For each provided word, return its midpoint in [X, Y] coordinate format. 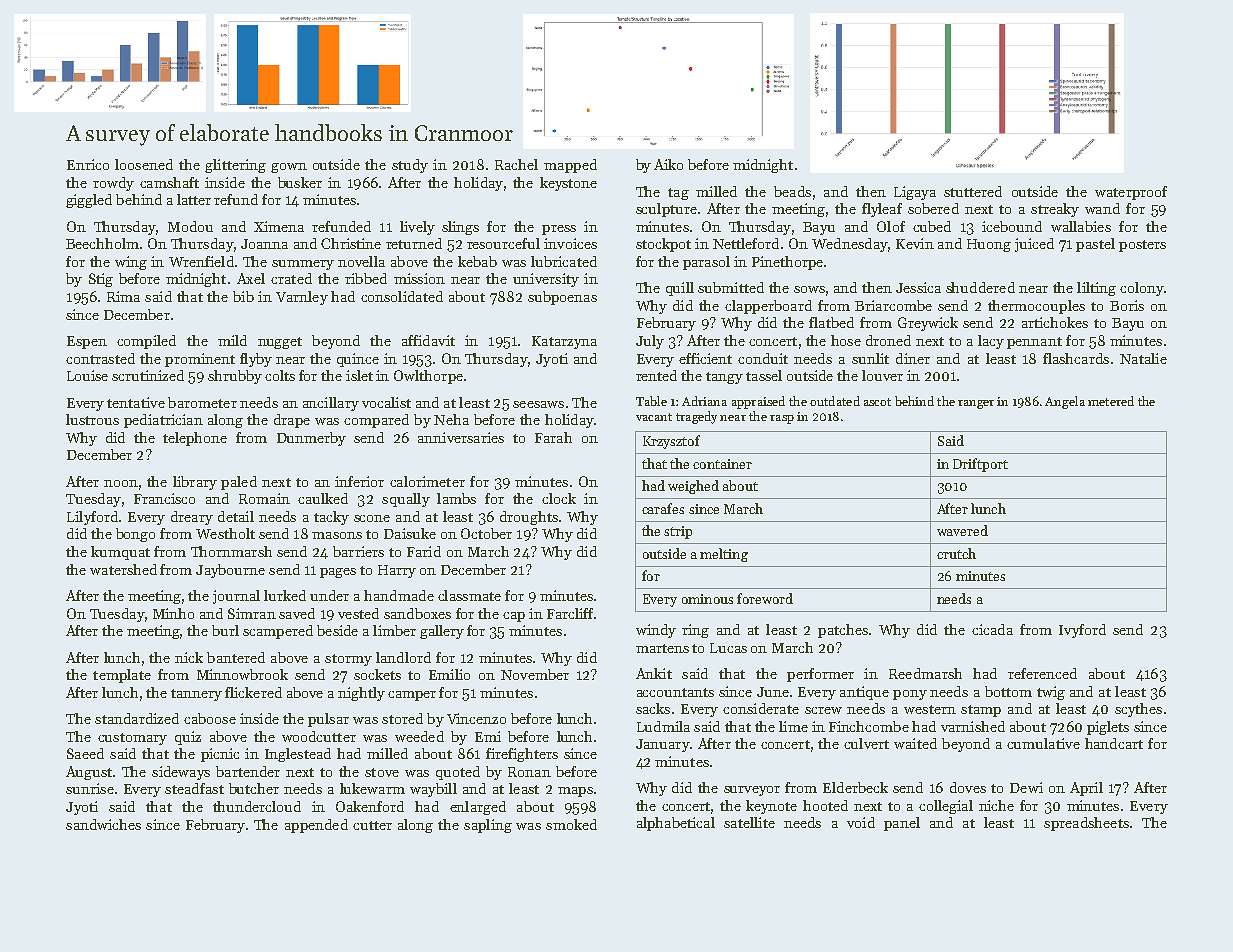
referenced [1042, 673]
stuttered [973, 191]
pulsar [328, 720]
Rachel [516, 164]
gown [289, 168]
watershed [123, 569]
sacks [653, 708]
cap [514, 617]
